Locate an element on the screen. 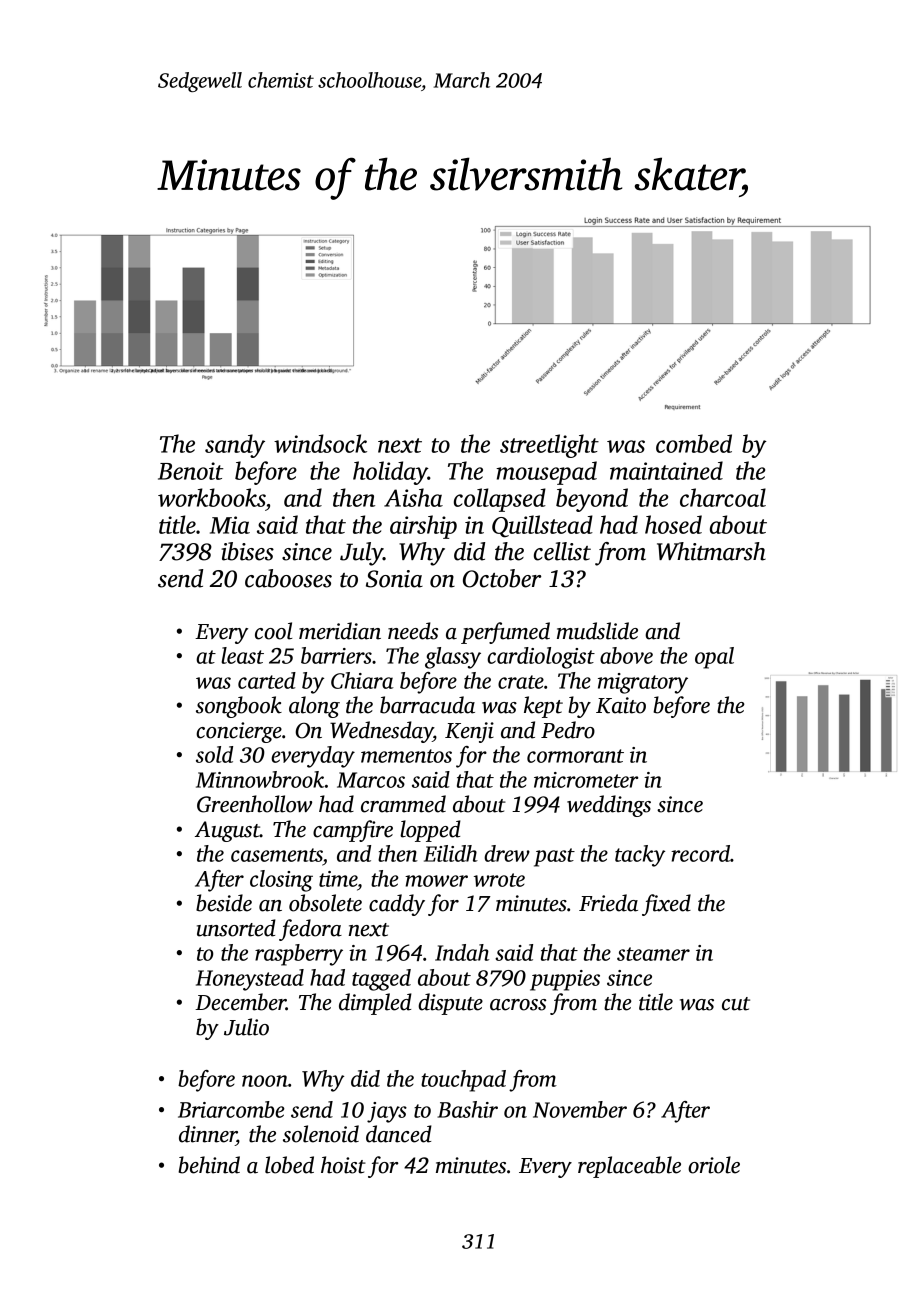 This screenshot has height=1311, width=924. noon is located at coordinates (265, 1081).
